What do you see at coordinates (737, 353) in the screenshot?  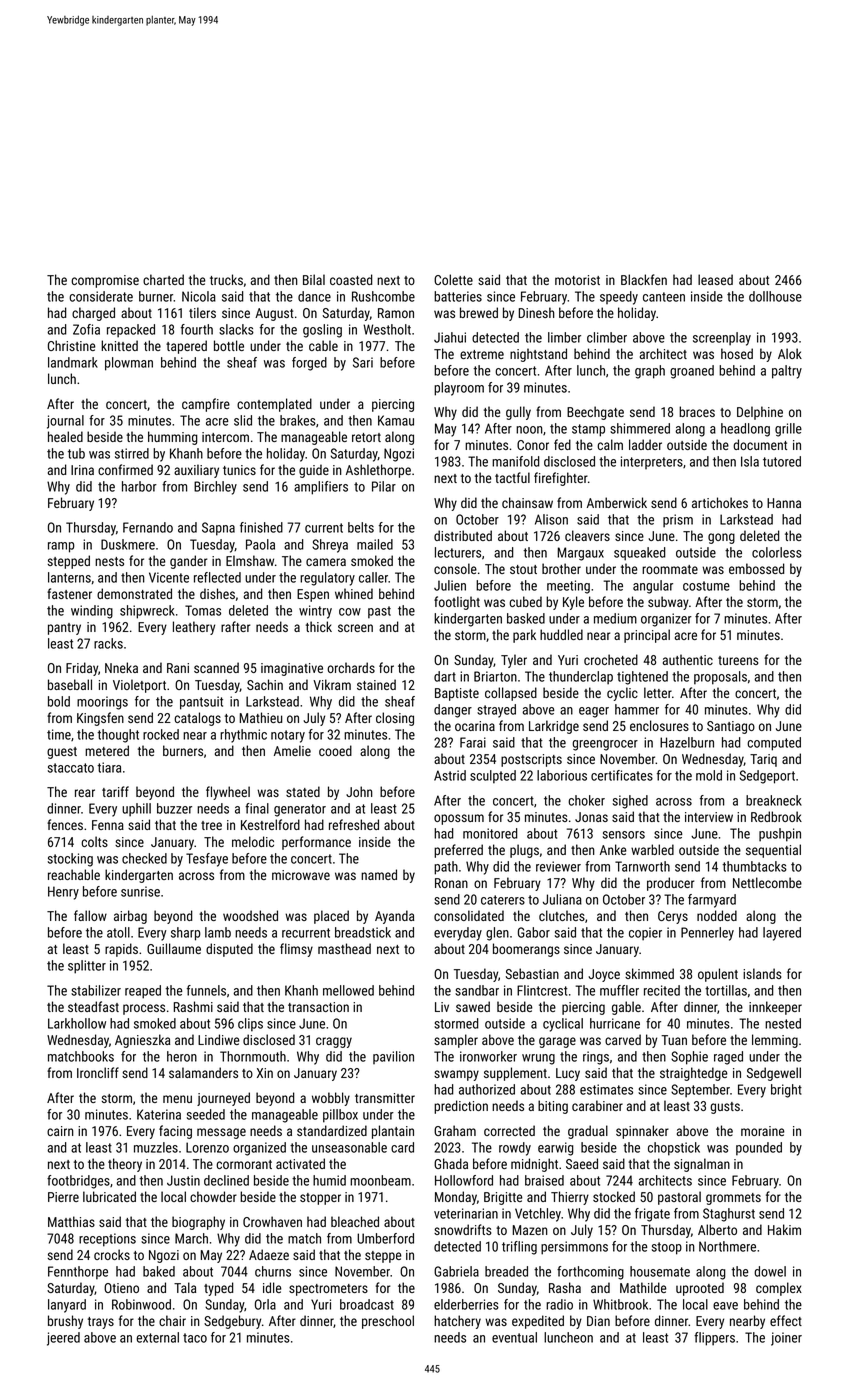 I see `hosed` at bounding box center [737, 353].
